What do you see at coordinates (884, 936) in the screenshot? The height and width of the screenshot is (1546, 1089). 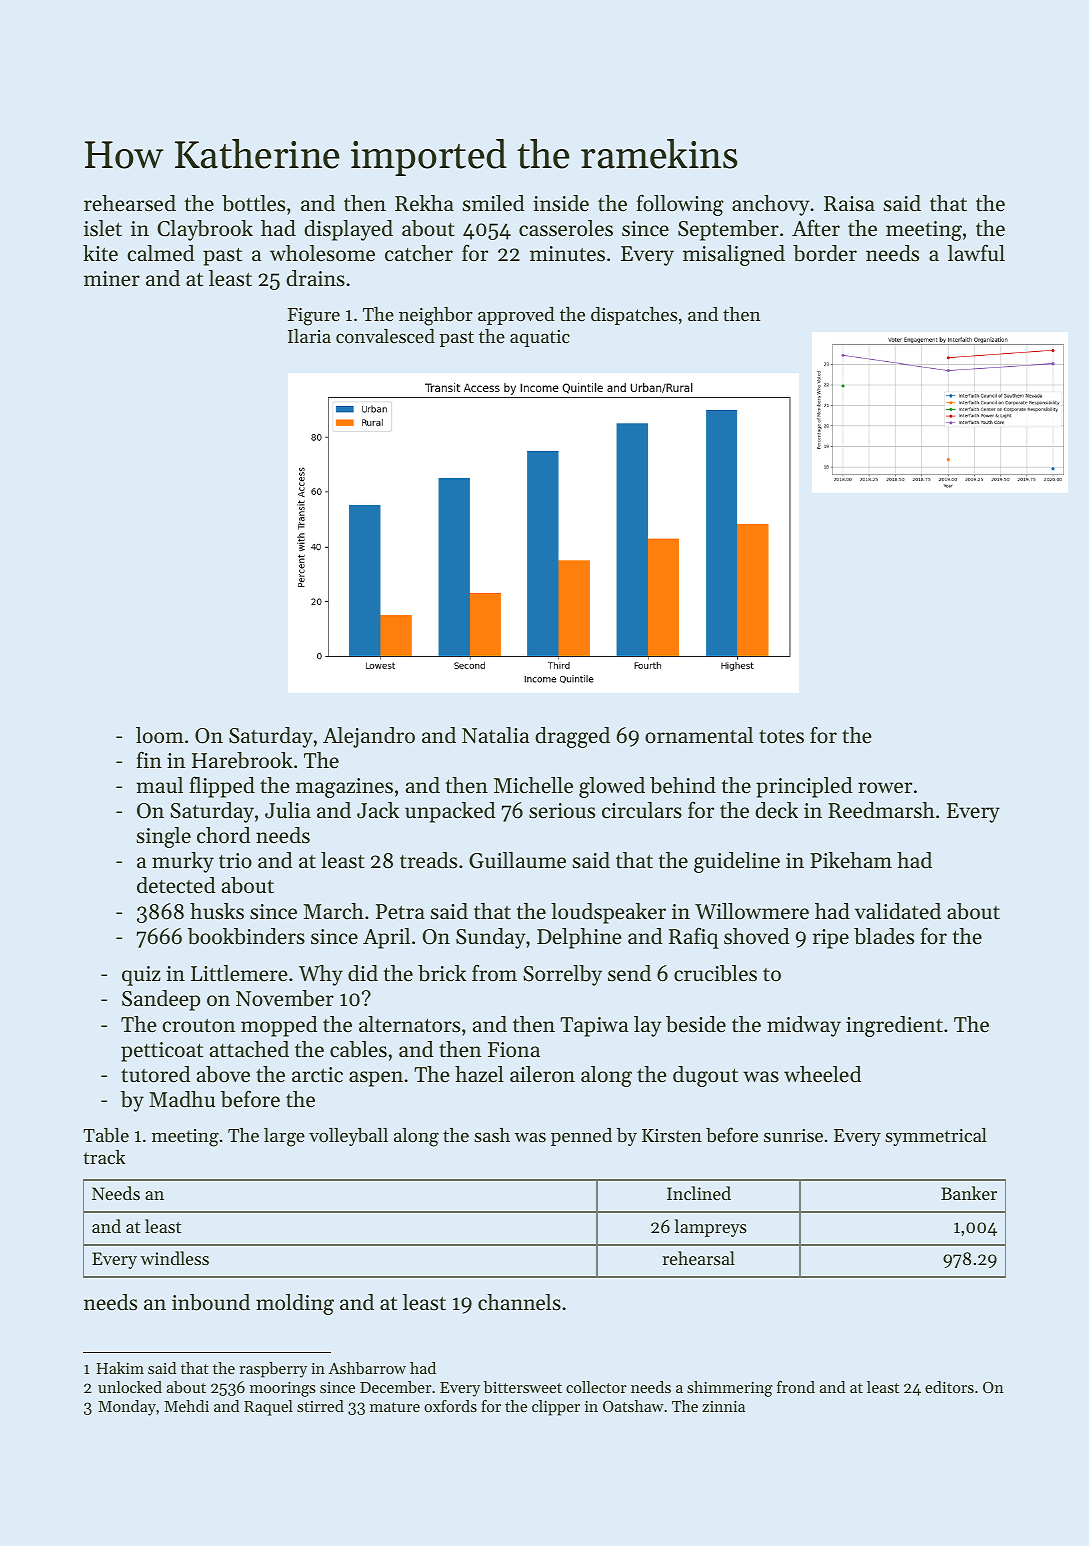 I see `blades` at bounding box center [884, 936].
